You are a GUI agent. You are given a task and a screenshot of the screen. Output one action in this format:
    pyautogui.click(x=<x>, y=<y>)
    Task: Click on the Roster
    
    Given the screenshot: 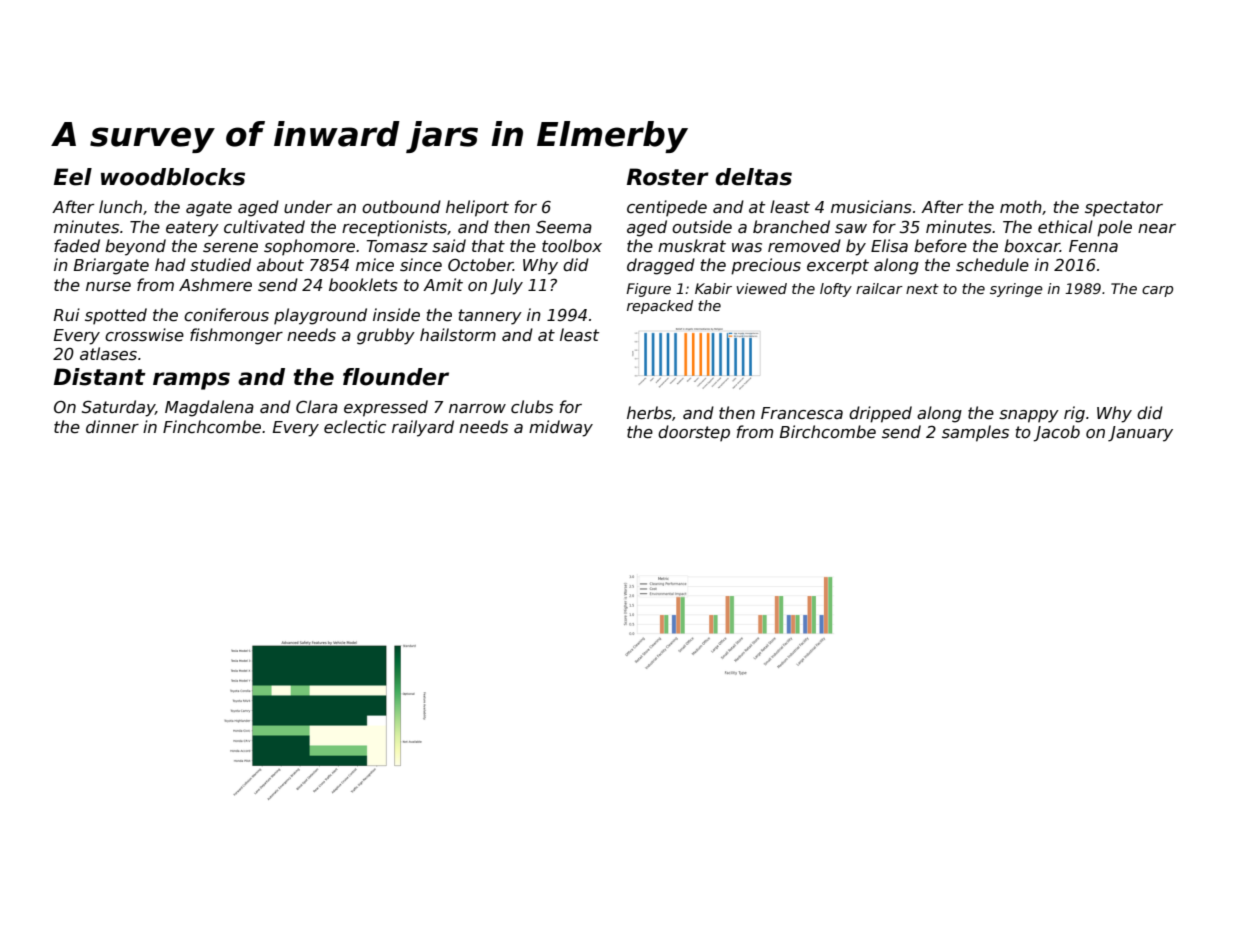 What is the action you would take?
    pyautogui.click(x=668, y=177)
